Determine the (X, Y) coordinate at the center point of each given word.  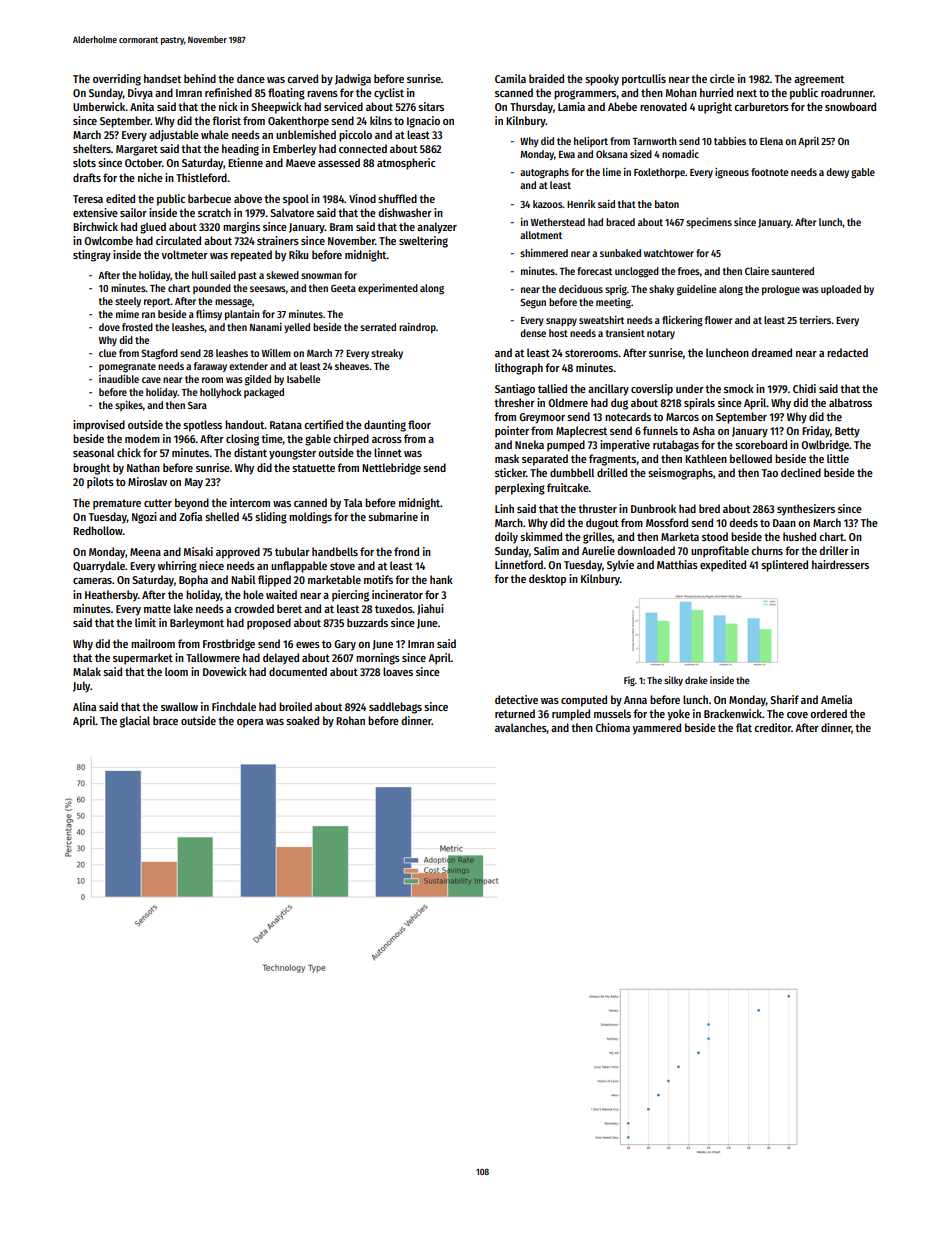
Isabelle (303, 379)
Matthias (677, 564)
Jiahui (430, 609)
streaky (387, 354)
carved (302, 78)
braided (546, 78)
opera (250, 723)
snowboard (850, 106)
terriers (815, 320)
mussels (612, 713)
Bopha (193, 581)
